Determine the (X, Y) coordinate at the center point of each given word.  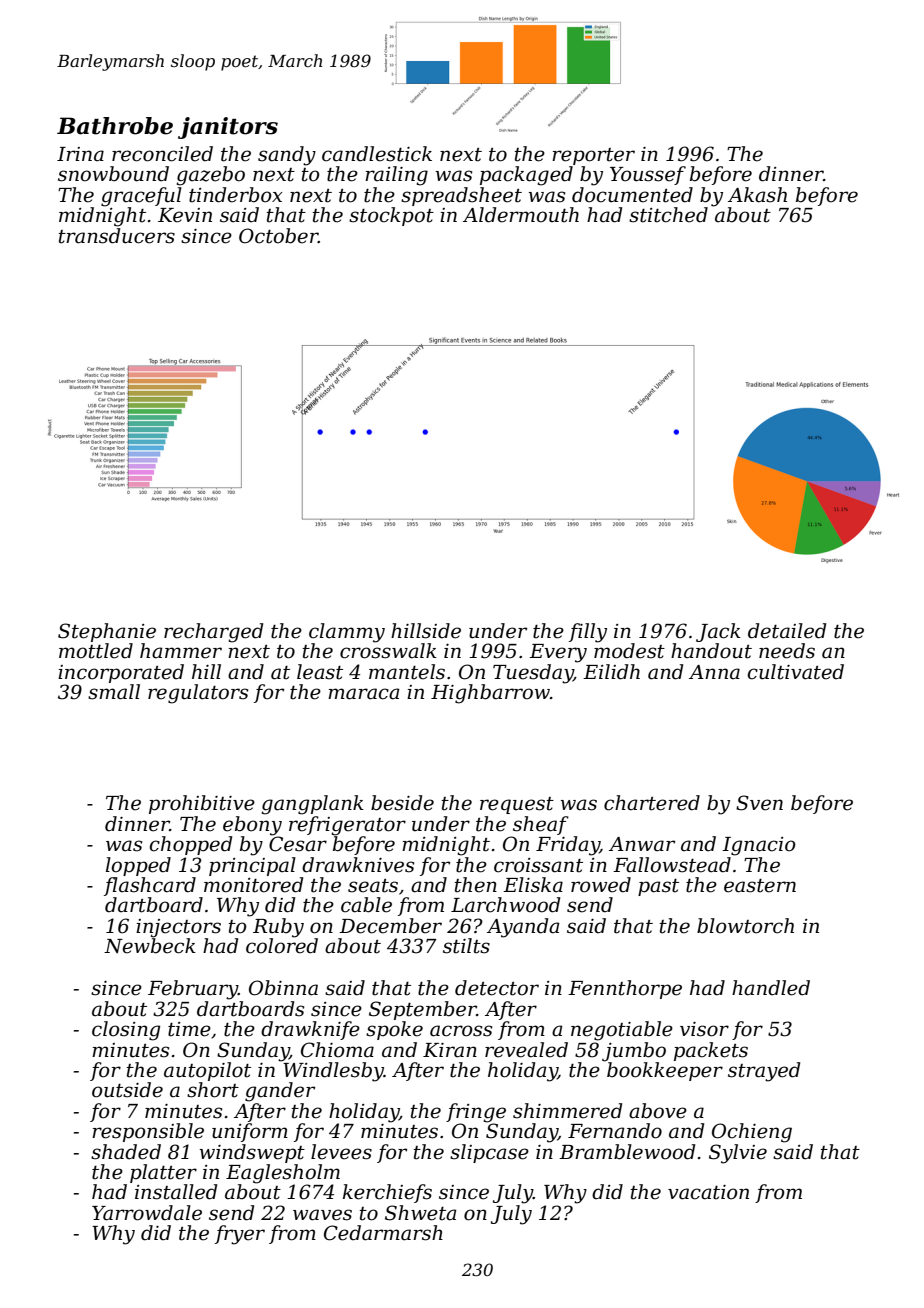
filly (588, 633)
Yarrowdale (147, 1213)
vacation (708, 1192)
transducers (116, 236)
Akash (757, 195)
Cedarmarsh (383, 1233)
